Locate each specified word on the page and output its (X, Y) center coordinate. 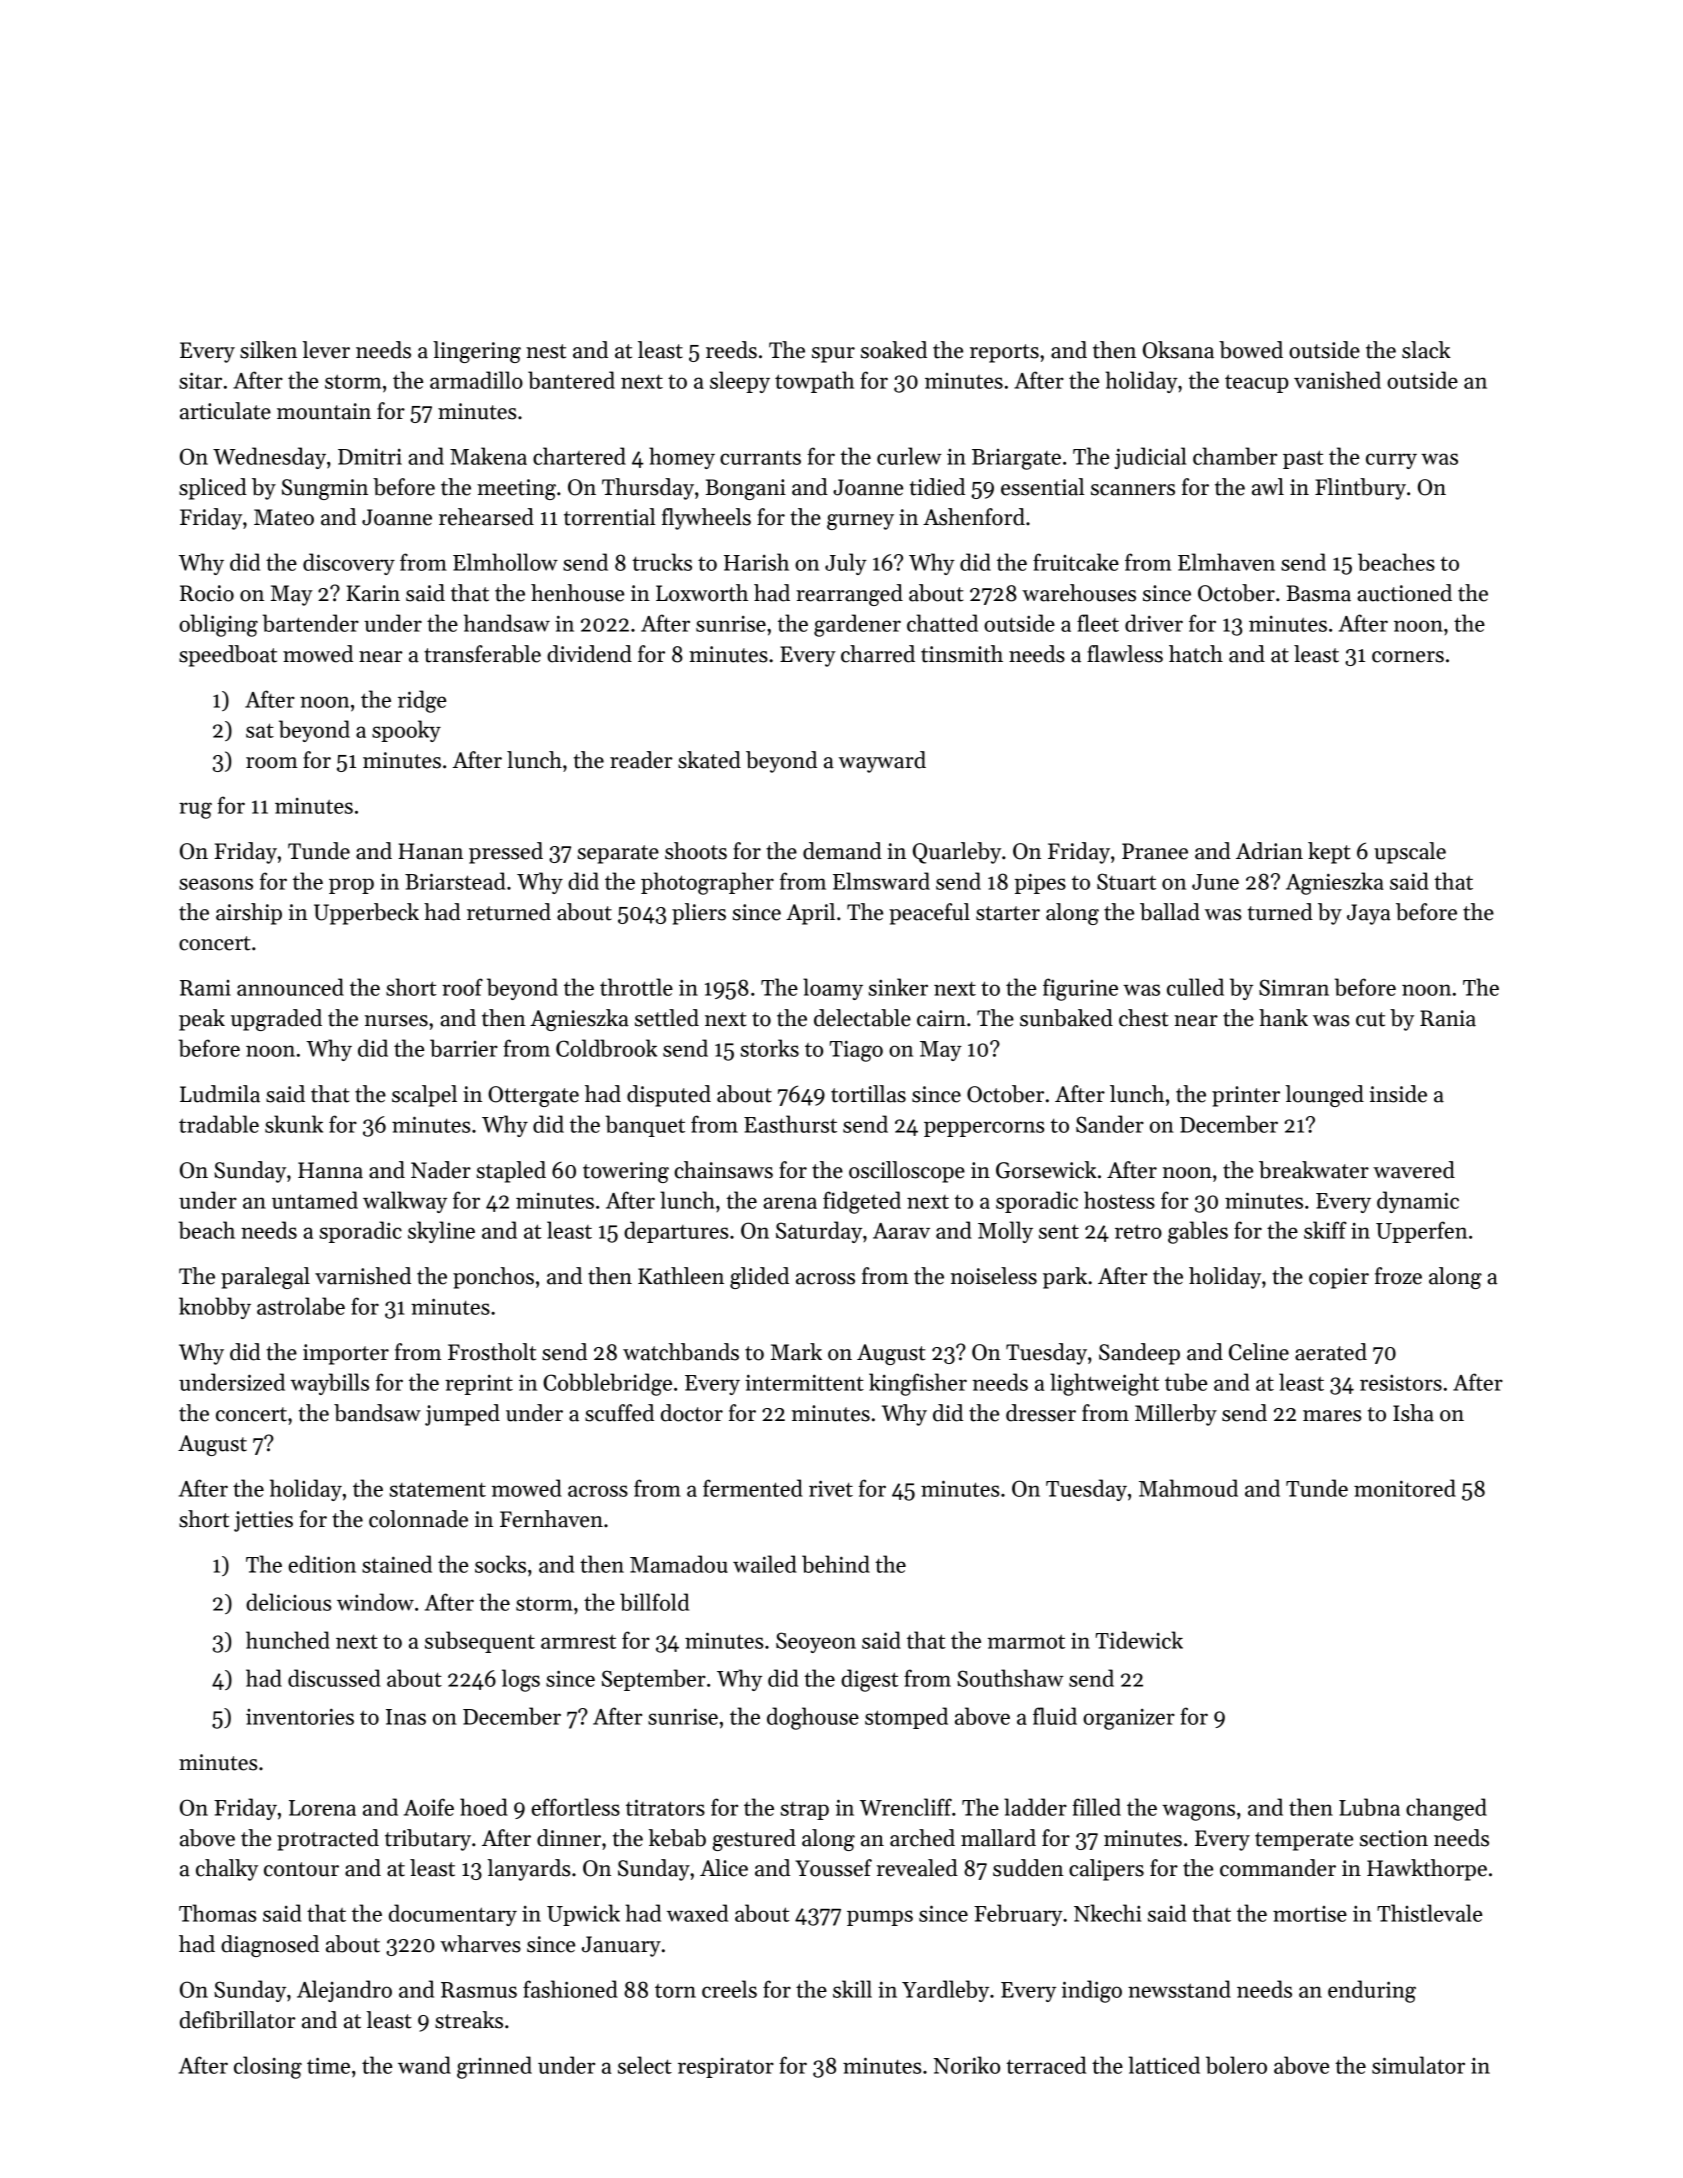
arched (922, 1838)
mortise (1310, 1914)
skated (709, 760)
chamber (1235, 456)
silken (268, 350)
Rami (205, 988)
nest (546, 351)
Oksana (1178, 350)
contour (301, 1869)
